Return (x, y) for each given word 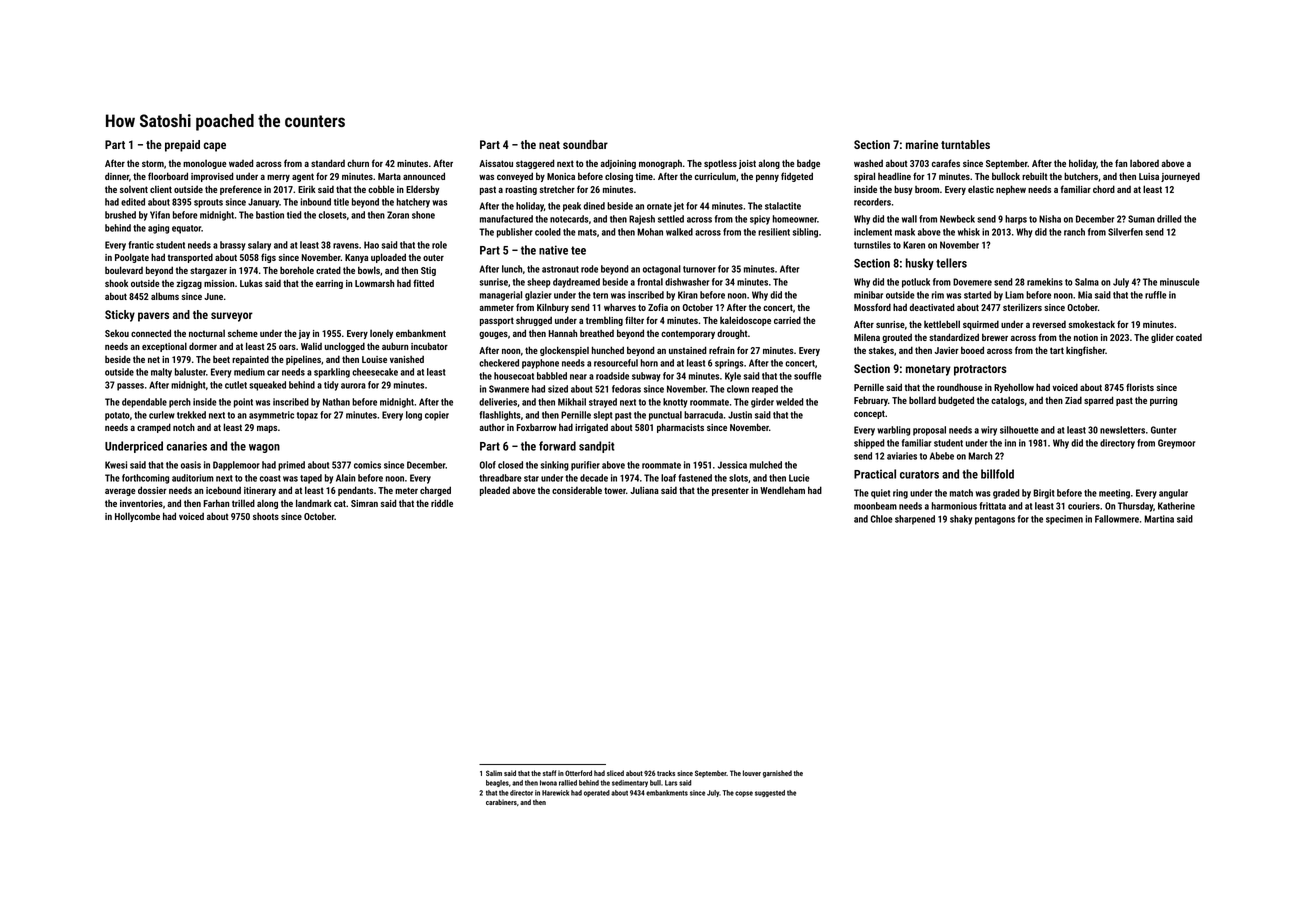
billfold (997, 474)
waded (241, 163)
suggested (770, 793)
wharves (620, 307)
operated (597, 793)
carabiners (501, 802)
